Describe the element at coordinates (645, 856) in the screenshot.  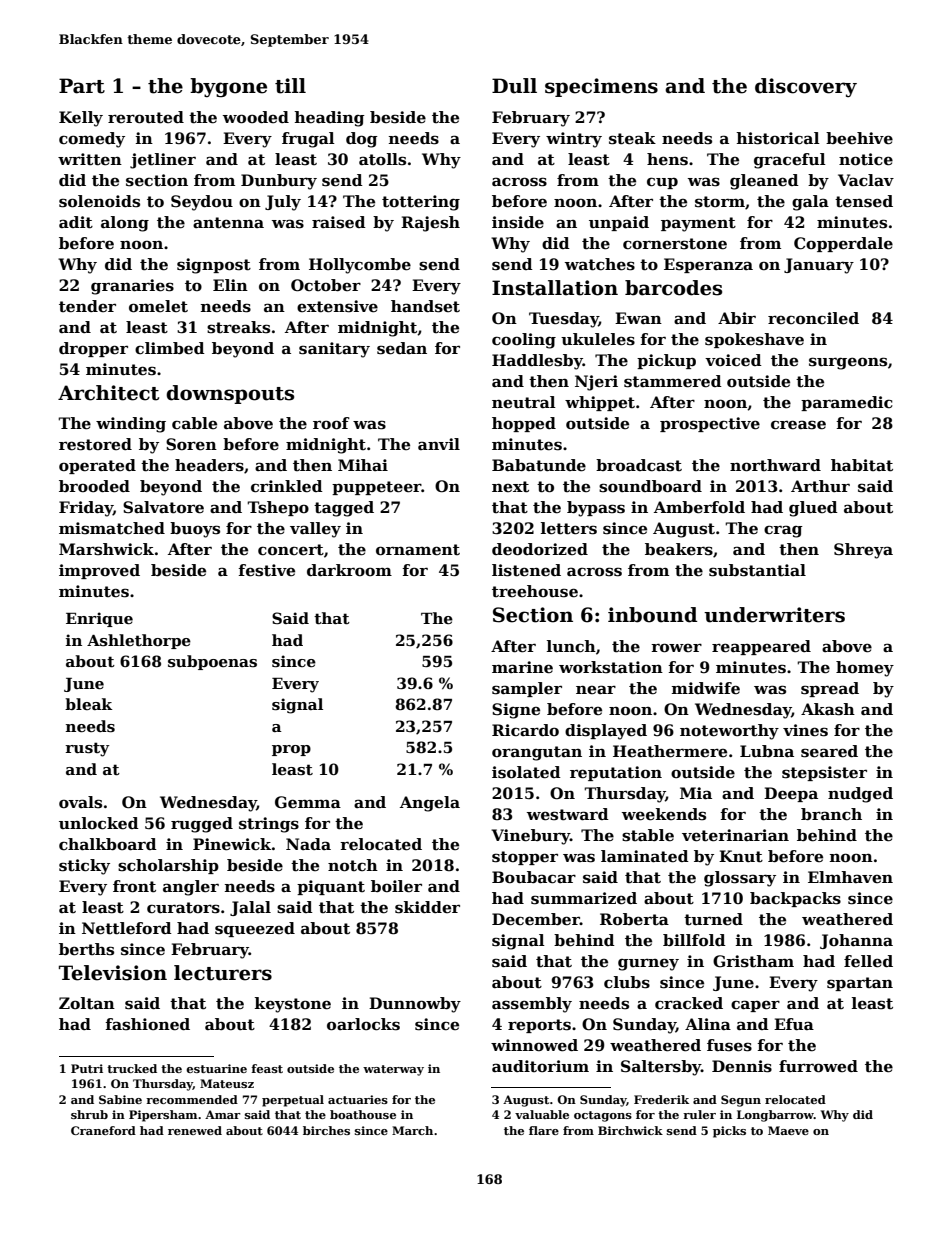
I see `laminated` at that location.
